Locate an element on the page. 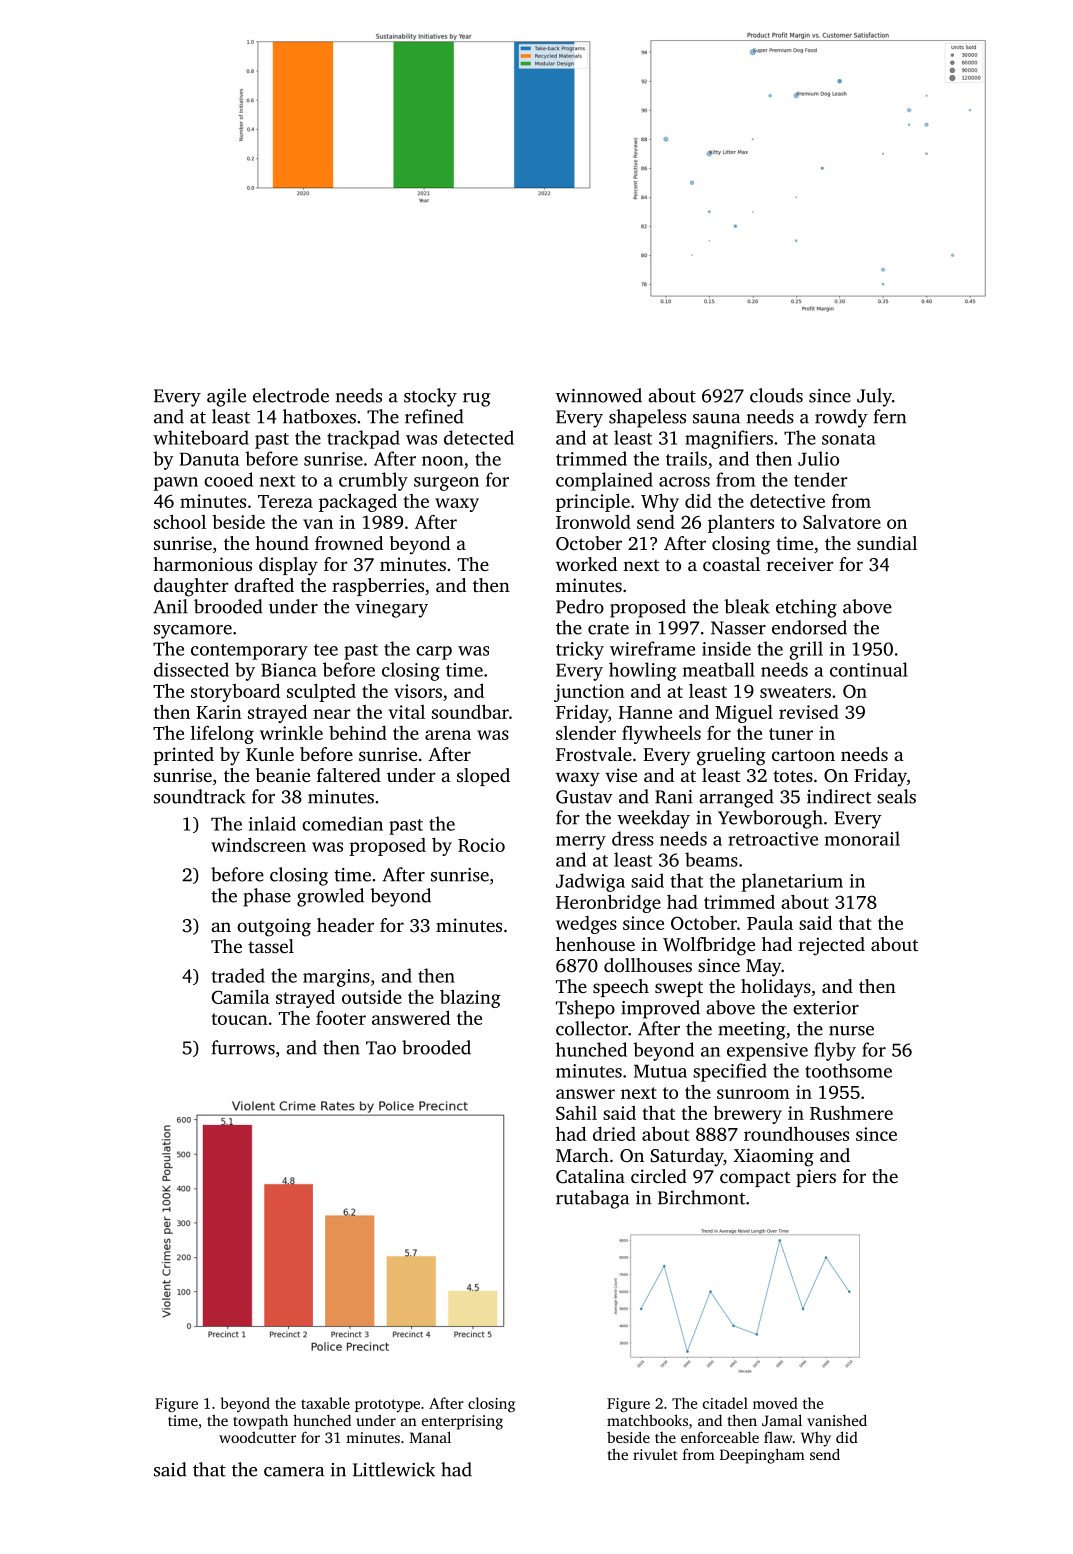  enterprising is located at coordinates (462, 1422).
